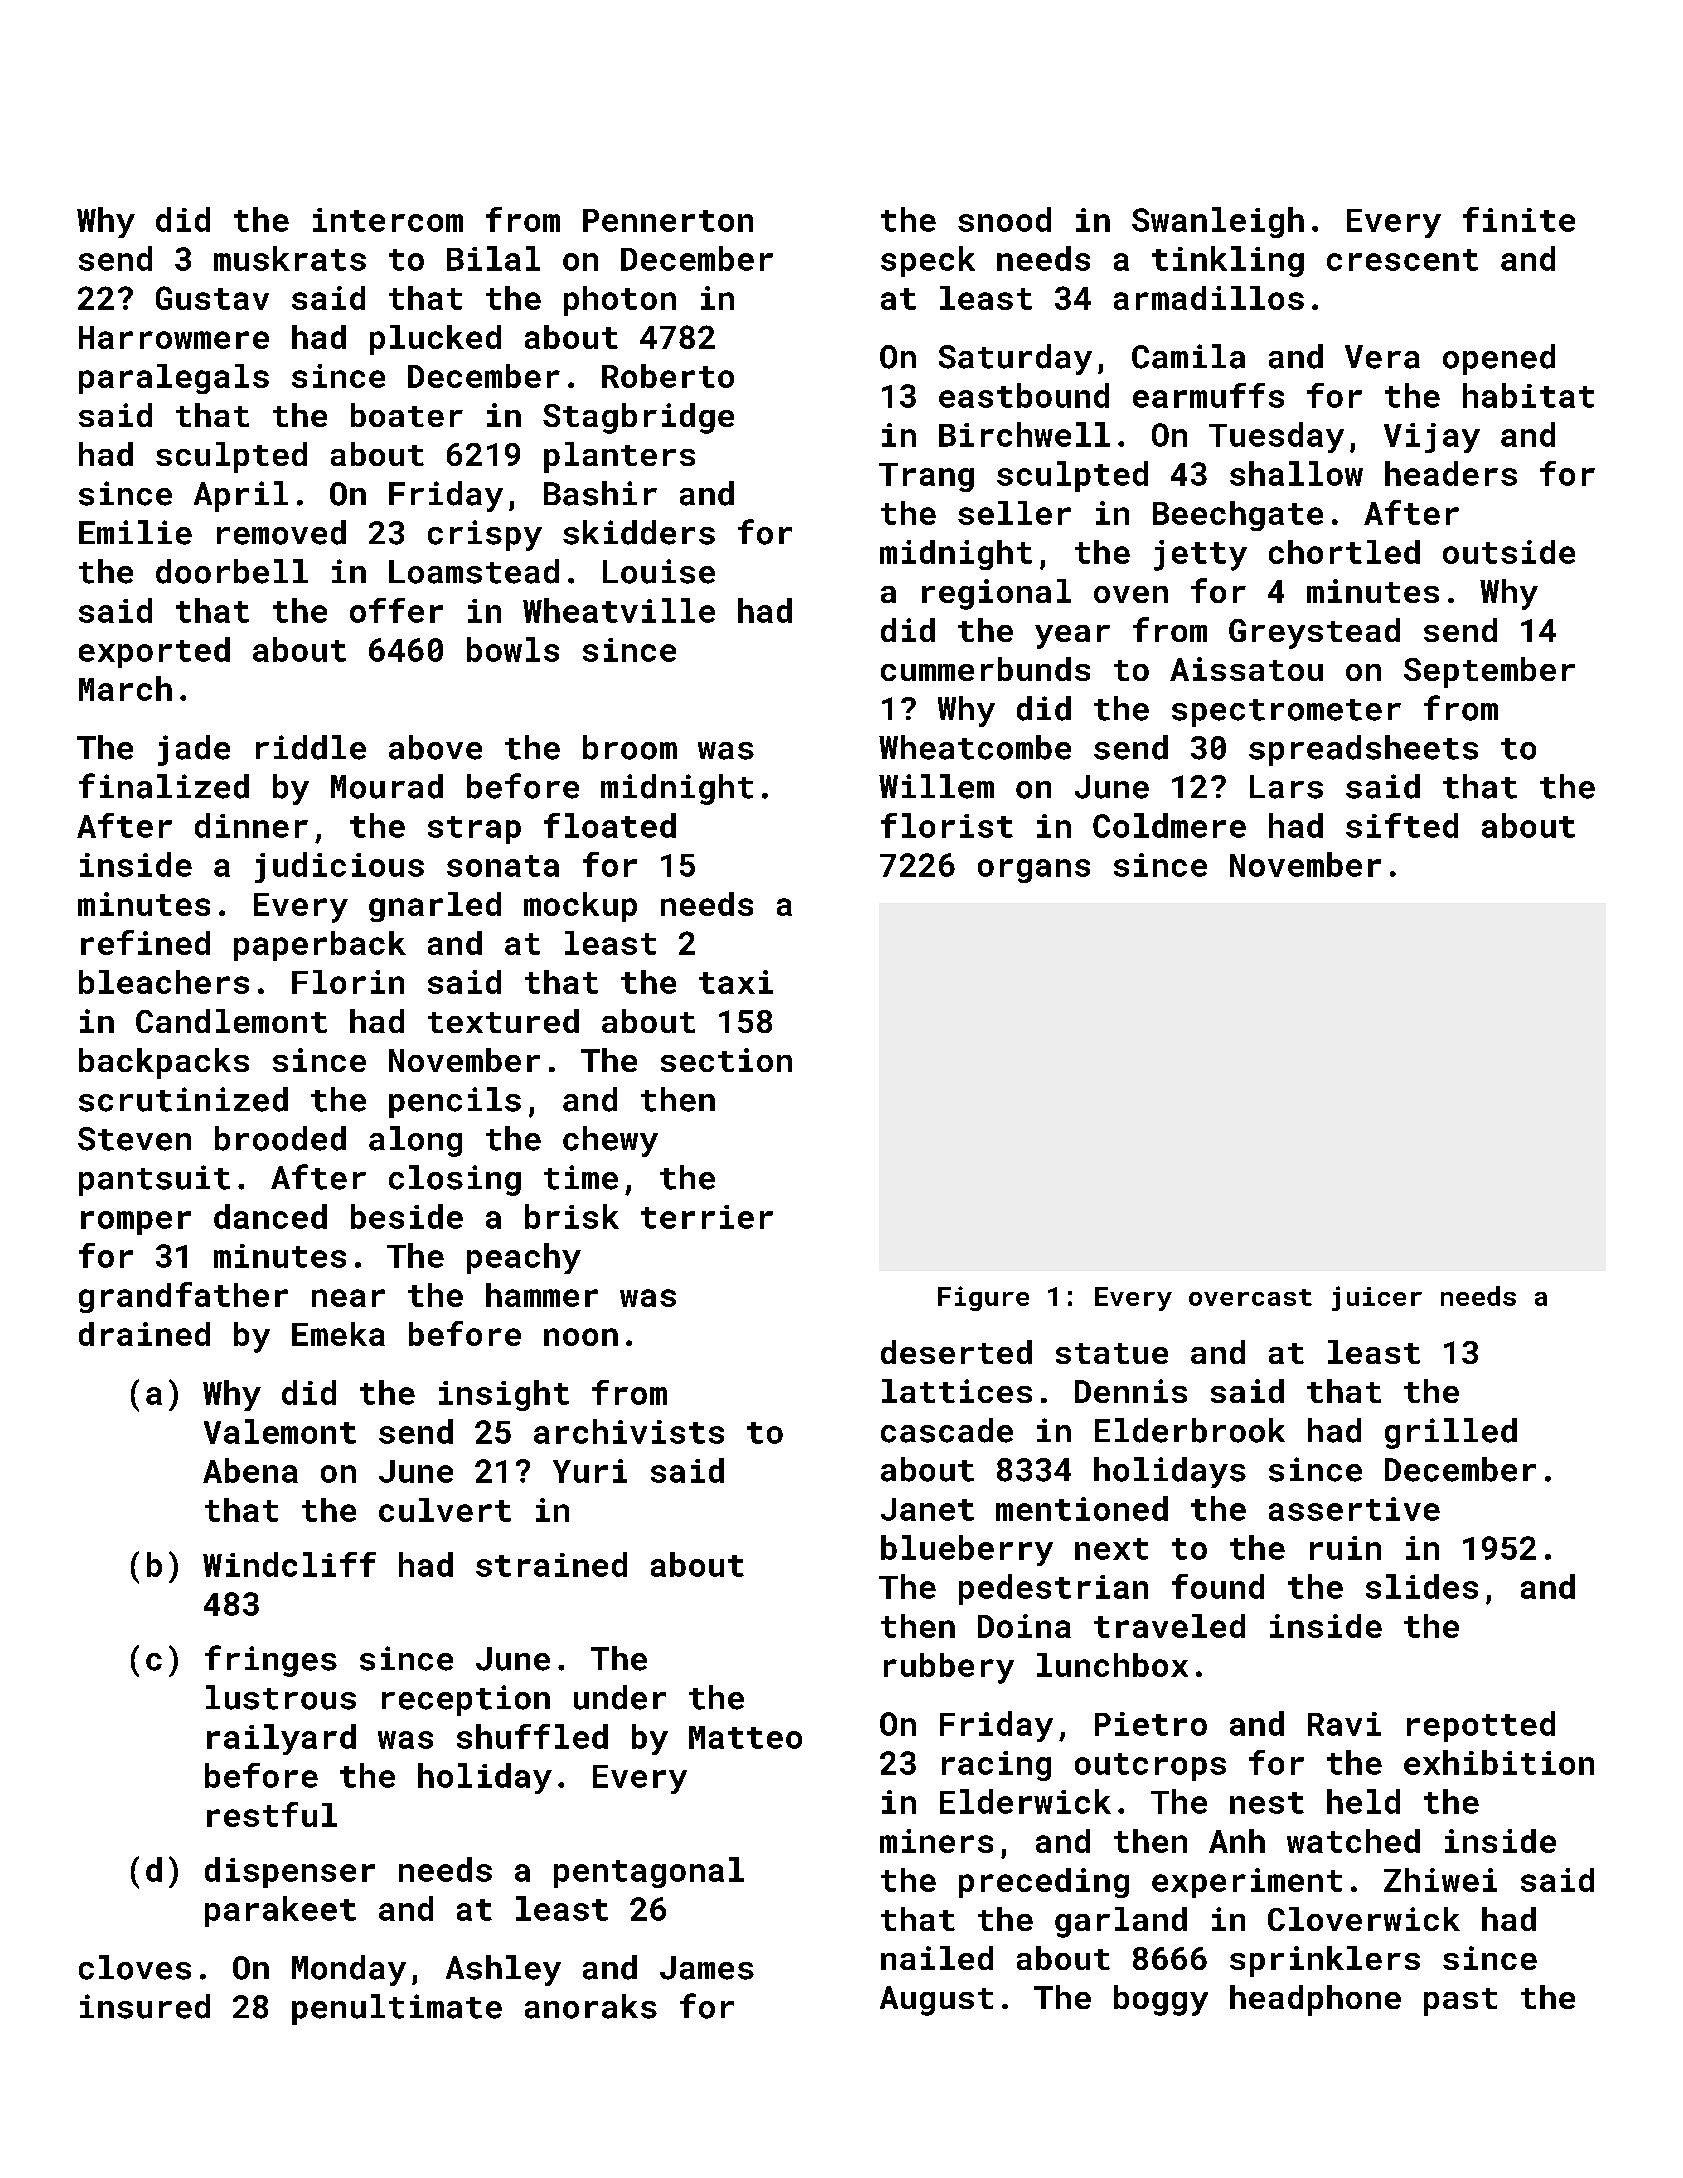 The width and height of the screenshot is (1683, 2178). What do you see at coordinates (445, 1510) in the screenshot?
I see `culvert` at bounding box center [445, 1510].
